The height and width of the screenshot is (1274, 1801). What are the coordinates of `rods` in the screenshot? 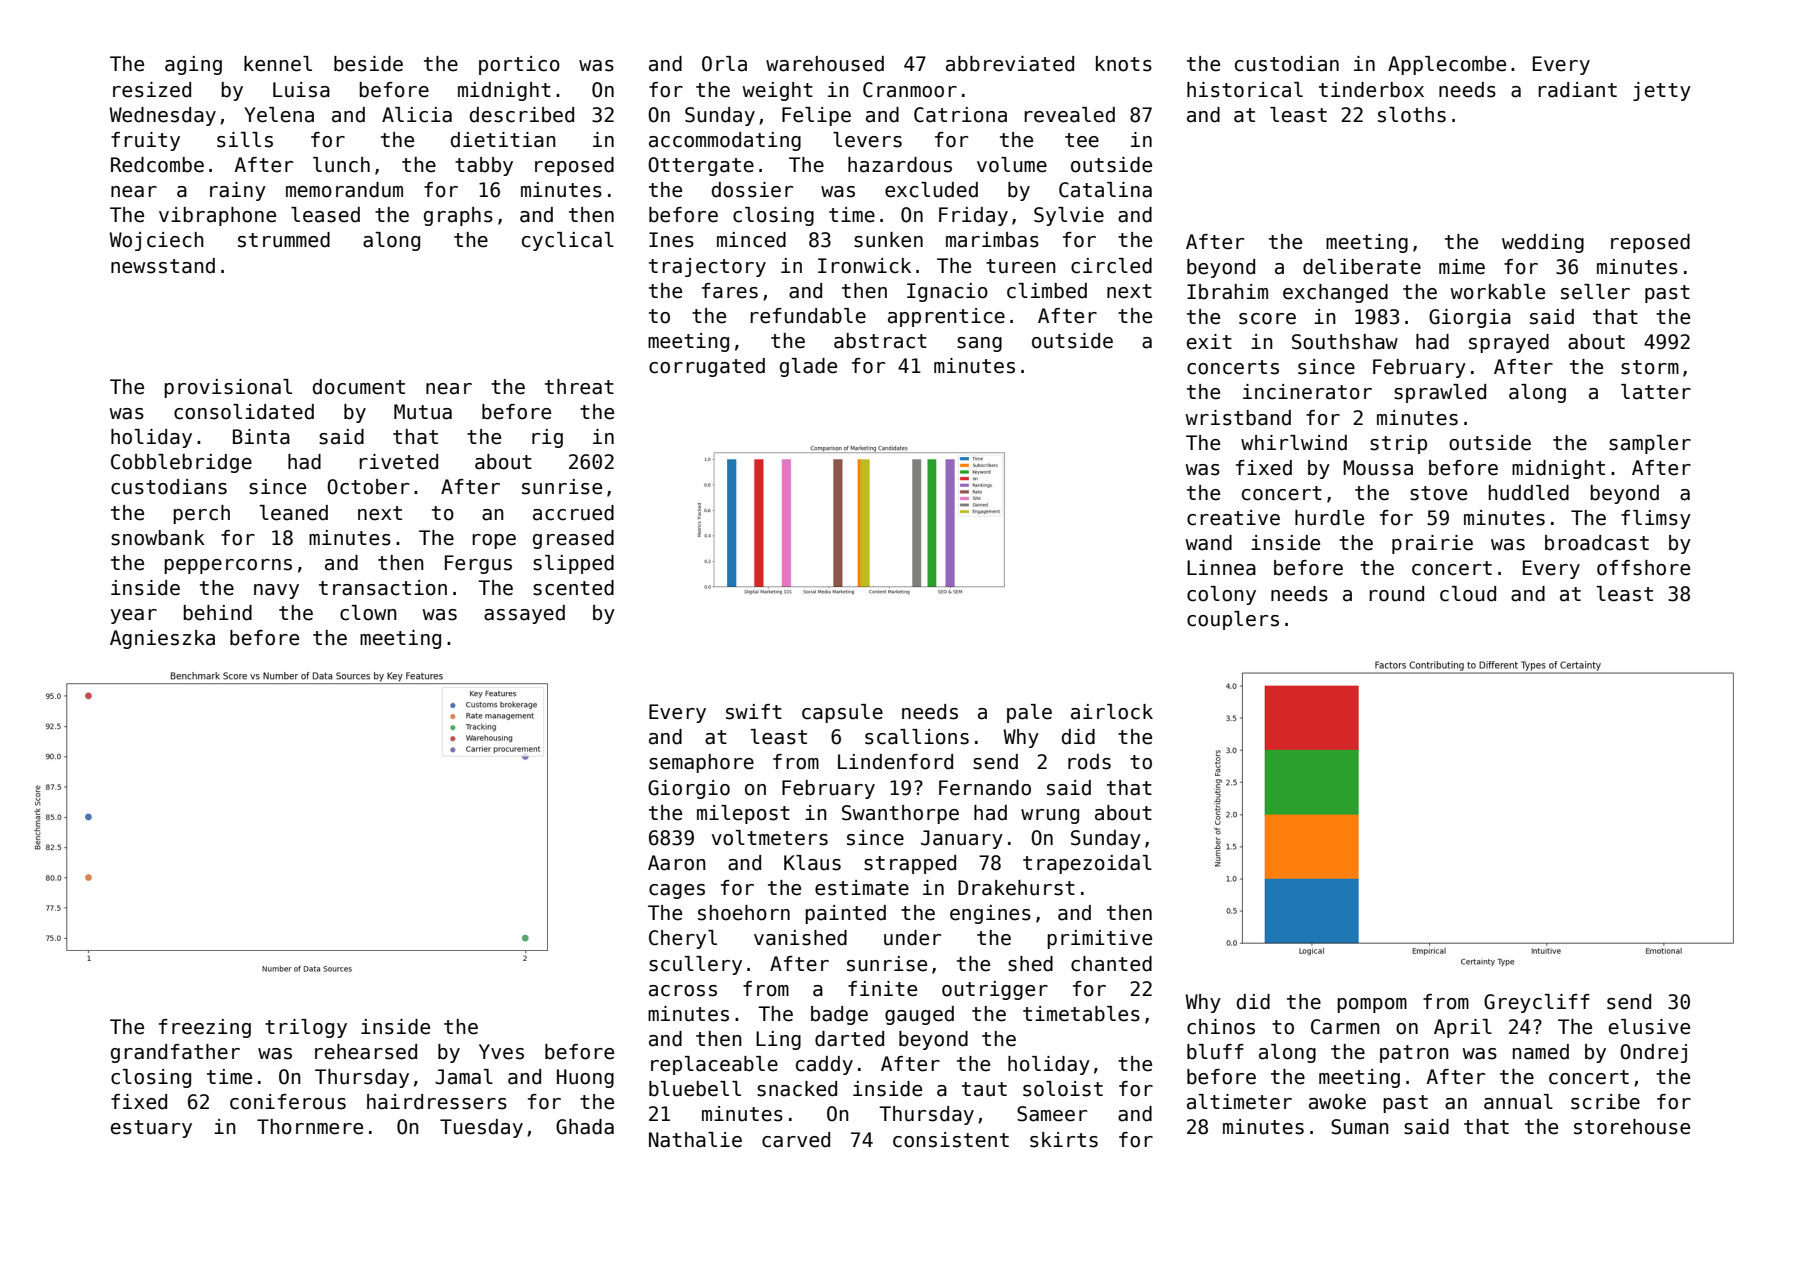 It's located at (1089, 762).
